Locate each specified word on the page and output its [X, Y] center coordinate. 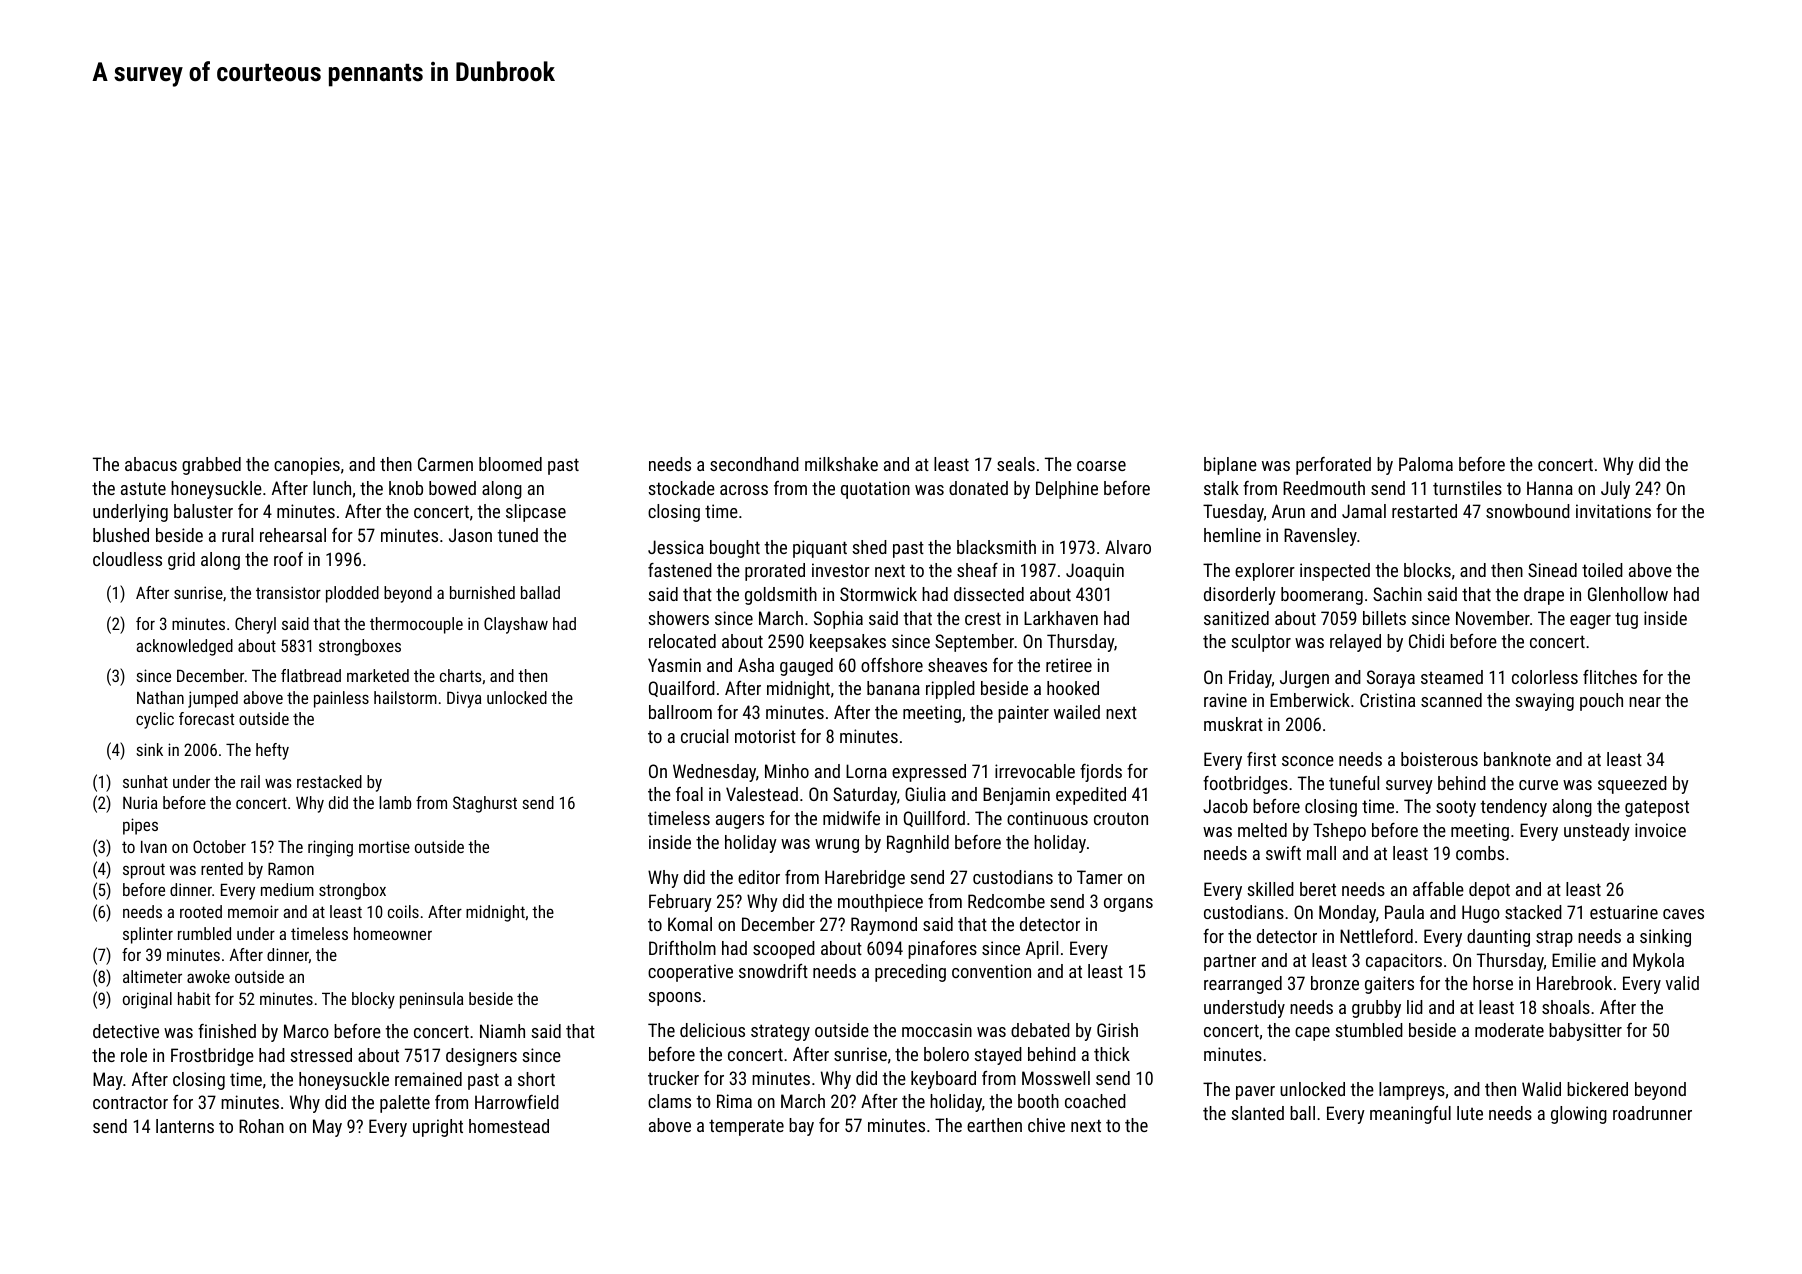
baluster [203, 511]
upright [438, 1128]
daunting [1498, 938]
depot [1489, 891]
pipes [140, 826]
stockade [681, 488]
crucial [704, 736]
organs [1128, 905]
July [1615, 490]
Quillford [934, 819]
